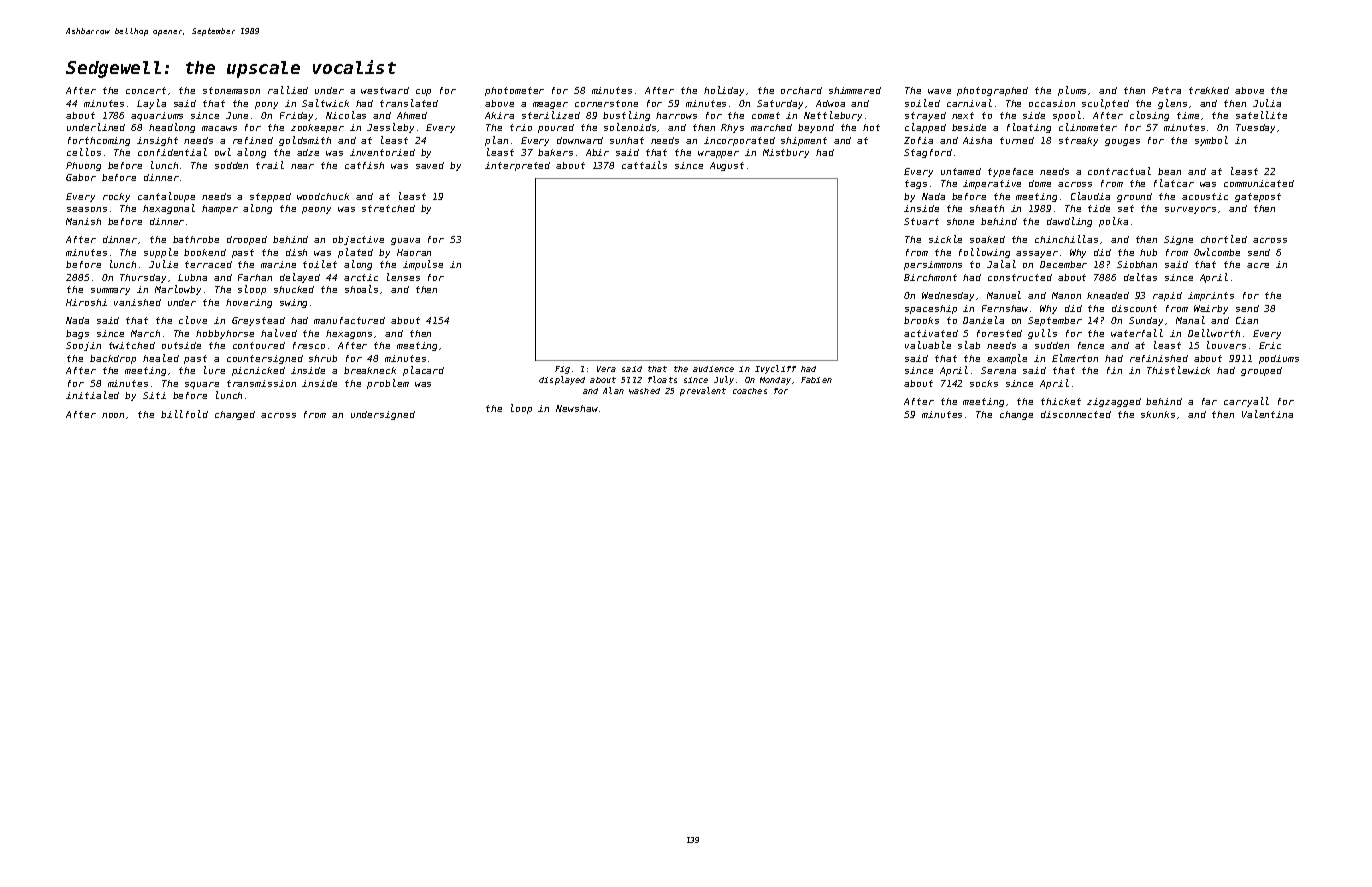  What do you see at coordinates (1261, 371) in the screenshot?
I see `grouped` at bounding box center [1261, 371].
